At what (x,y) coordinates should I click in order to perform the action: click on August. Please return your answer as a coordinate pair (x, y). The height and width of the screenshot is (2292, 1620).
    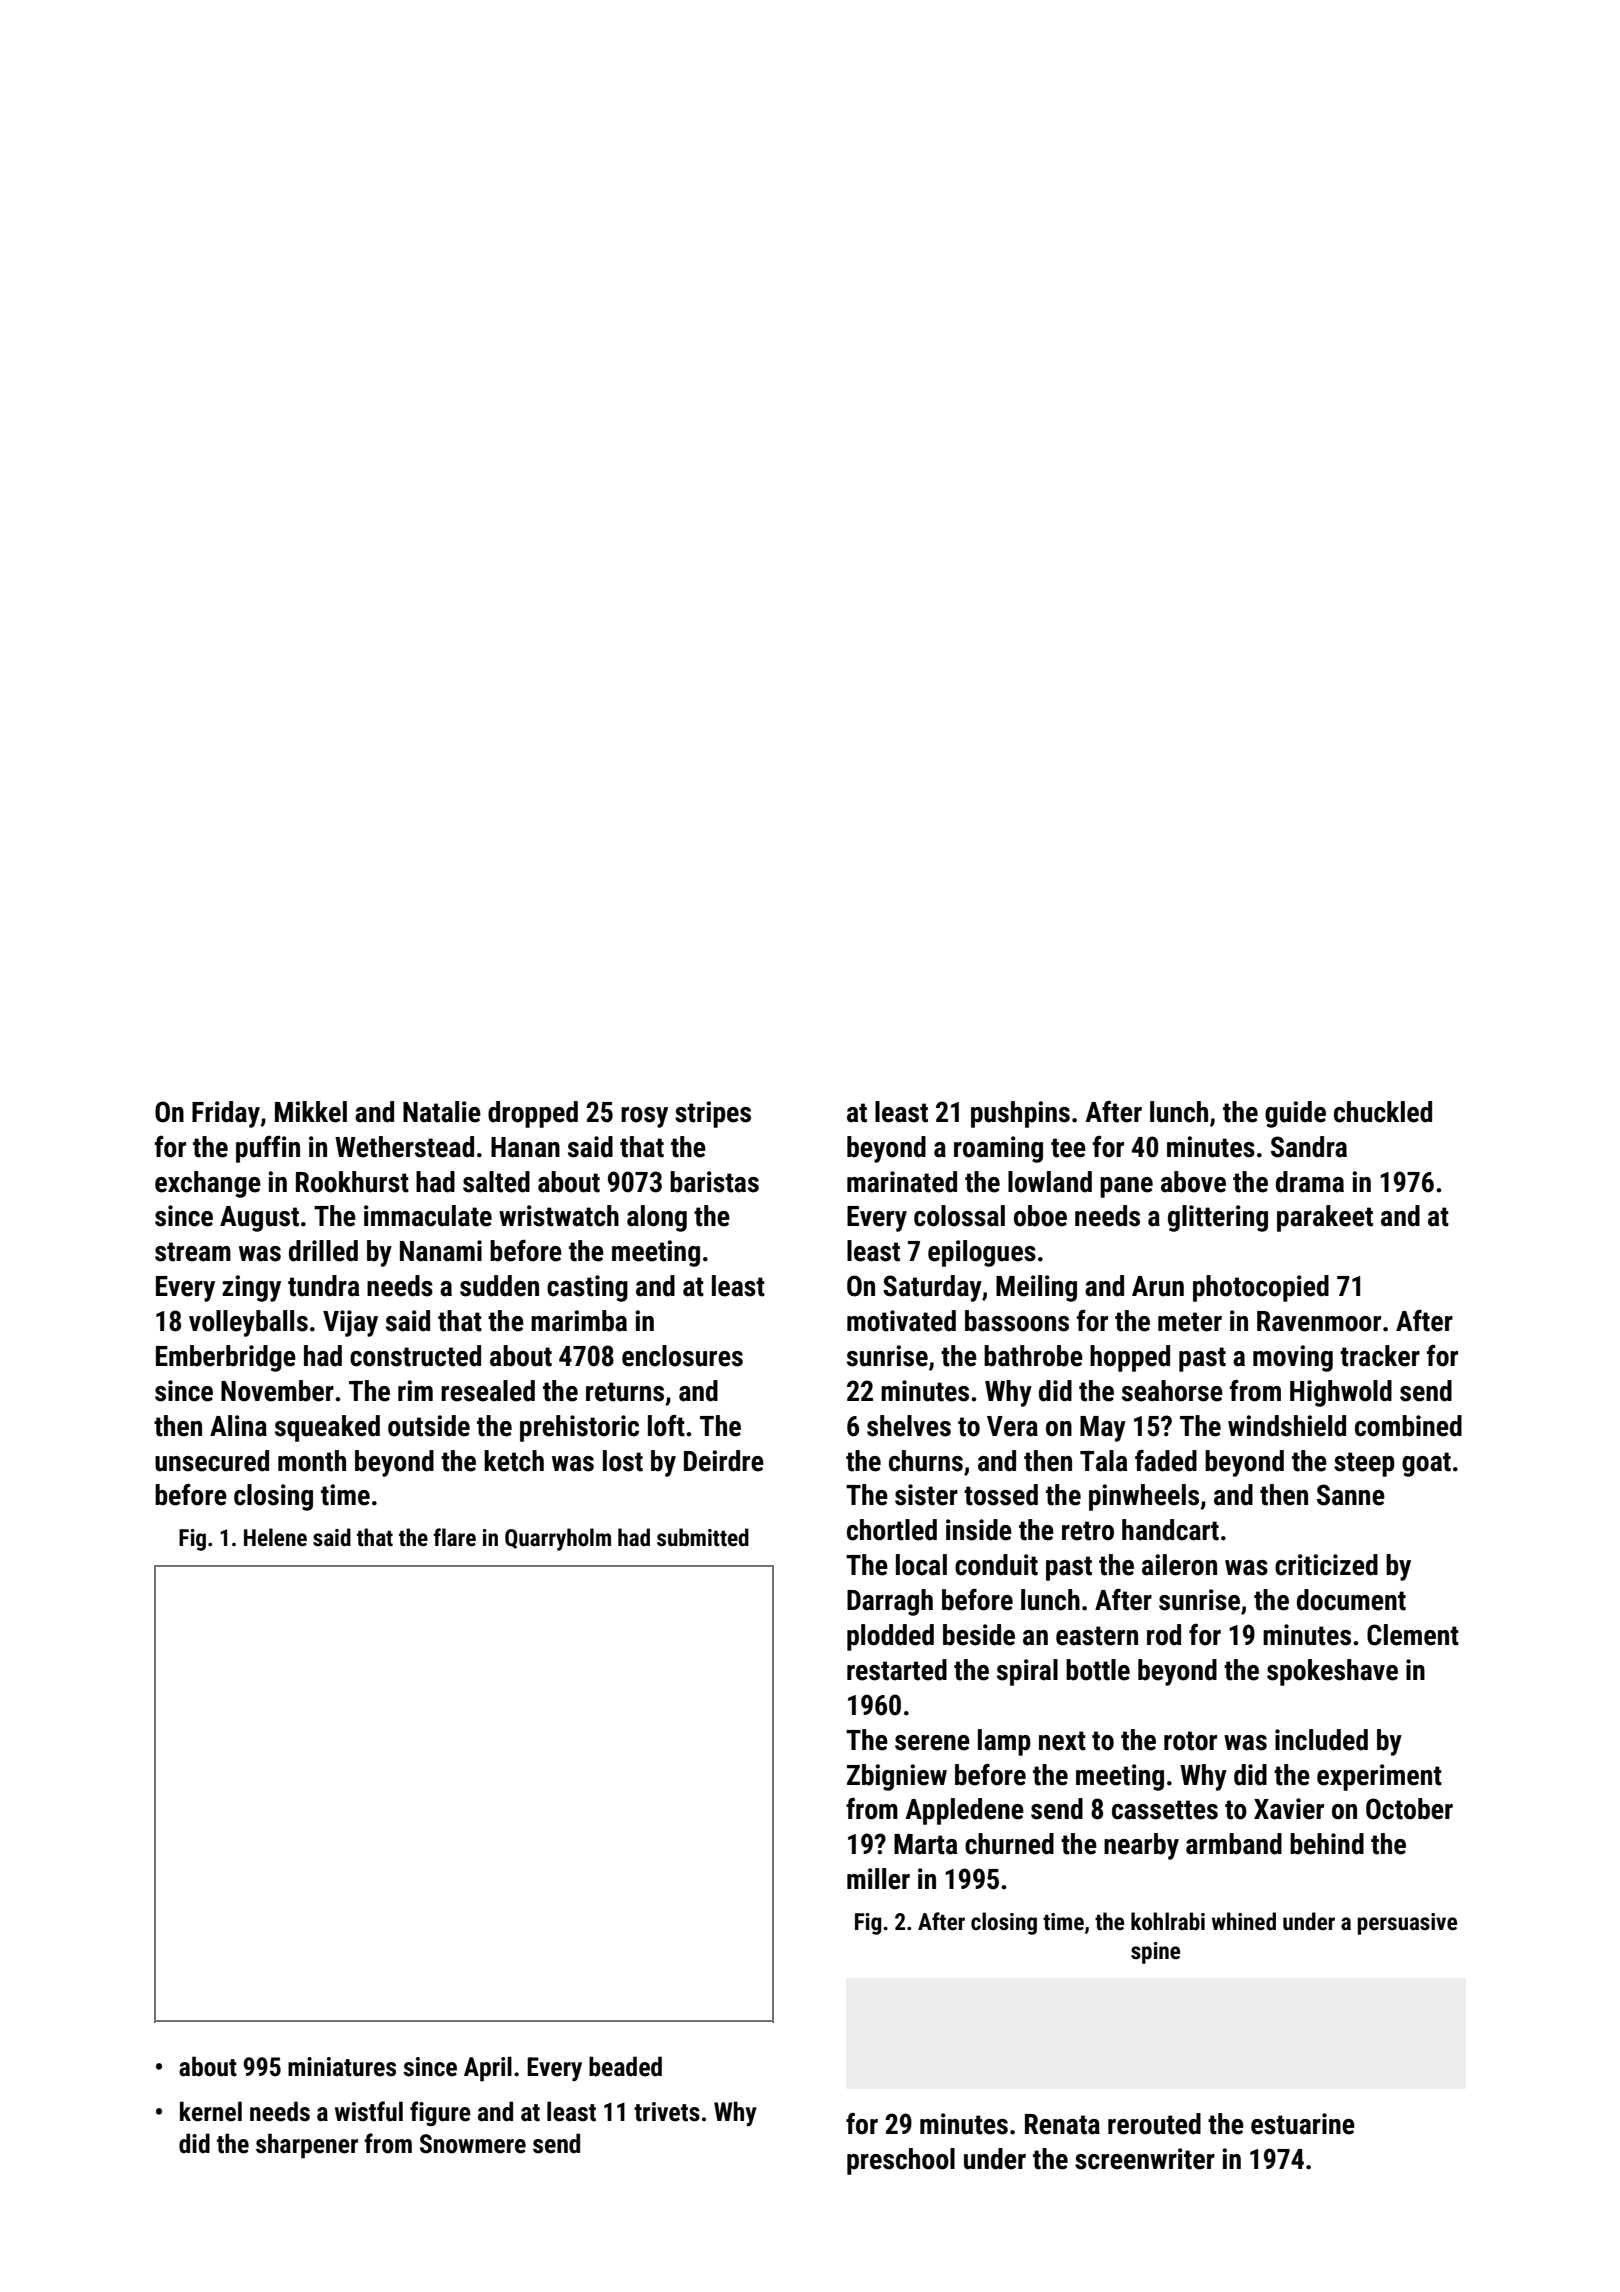
    Looking at the image, I should click on (259, 1219).
